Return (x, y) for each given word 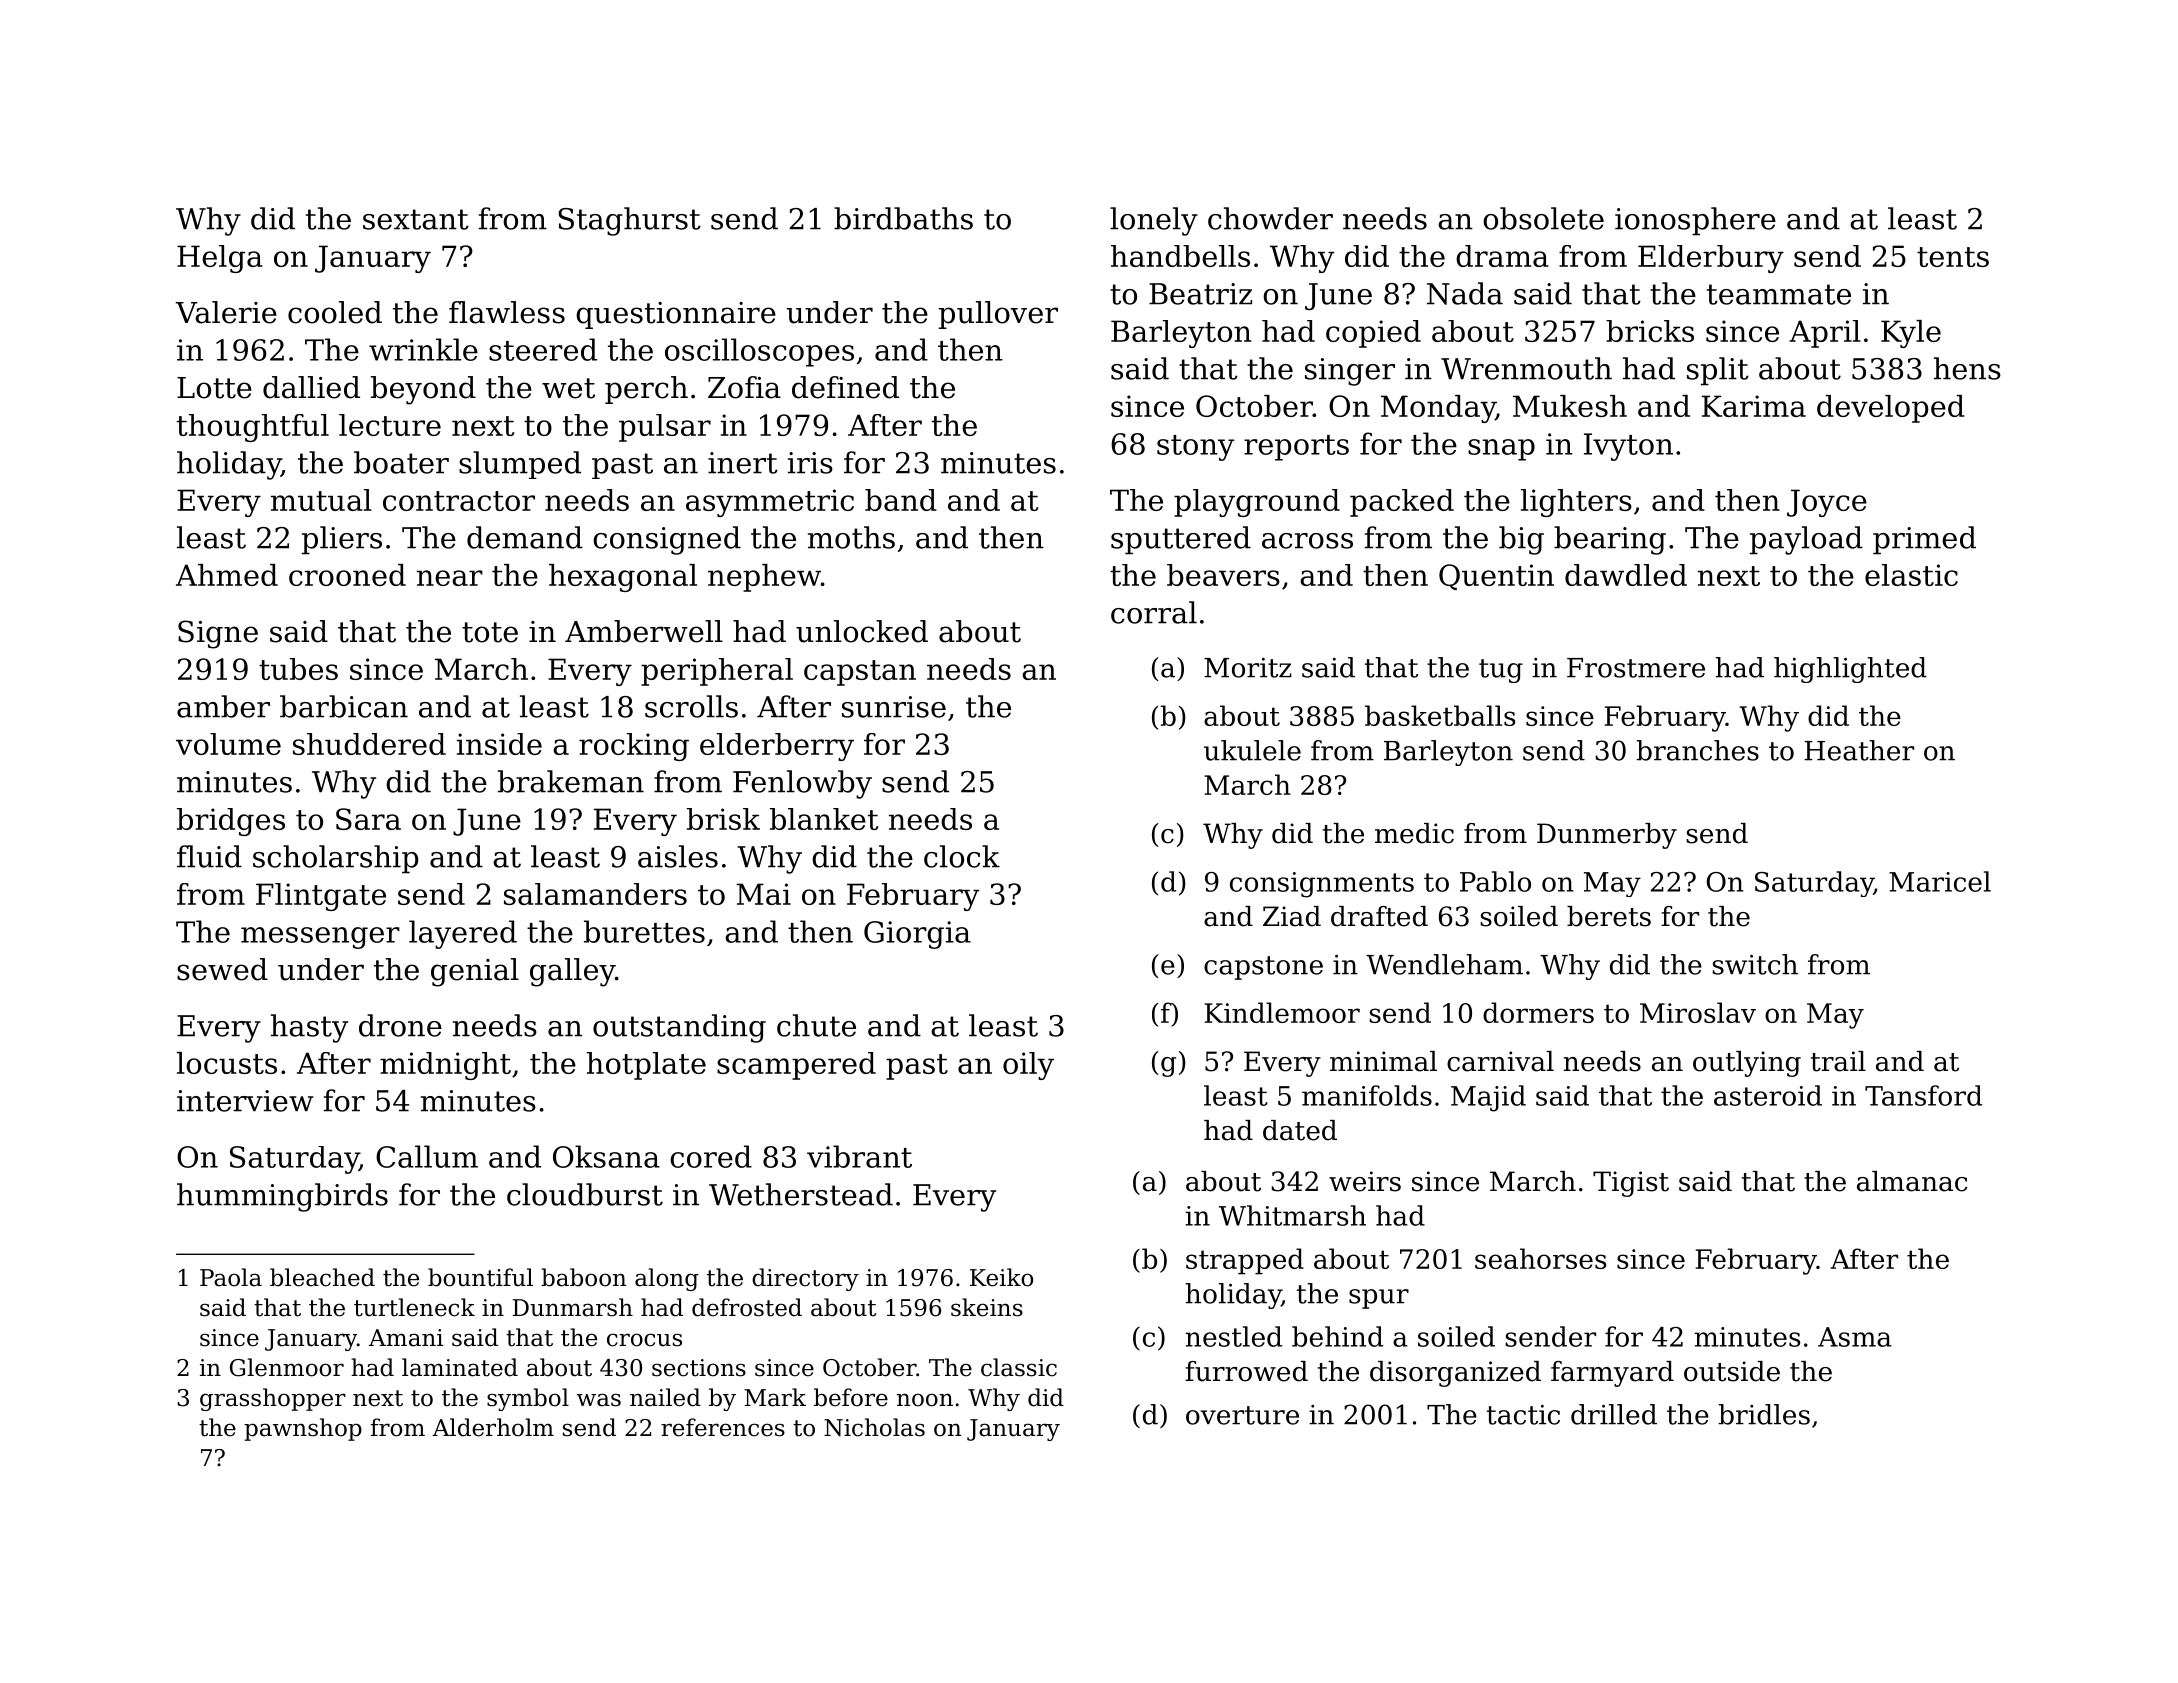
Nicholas (874, 1427)
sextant (416, 219)
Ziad (1292, 916)
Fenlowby (802, 784)
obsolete (1543, 218)
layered (463, 934)
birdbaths (903, 218)
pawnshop (303, 1429)
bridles (1764, 1414)
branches (1698, 750)
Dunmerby (1607, 836)
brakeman (571, 781)
